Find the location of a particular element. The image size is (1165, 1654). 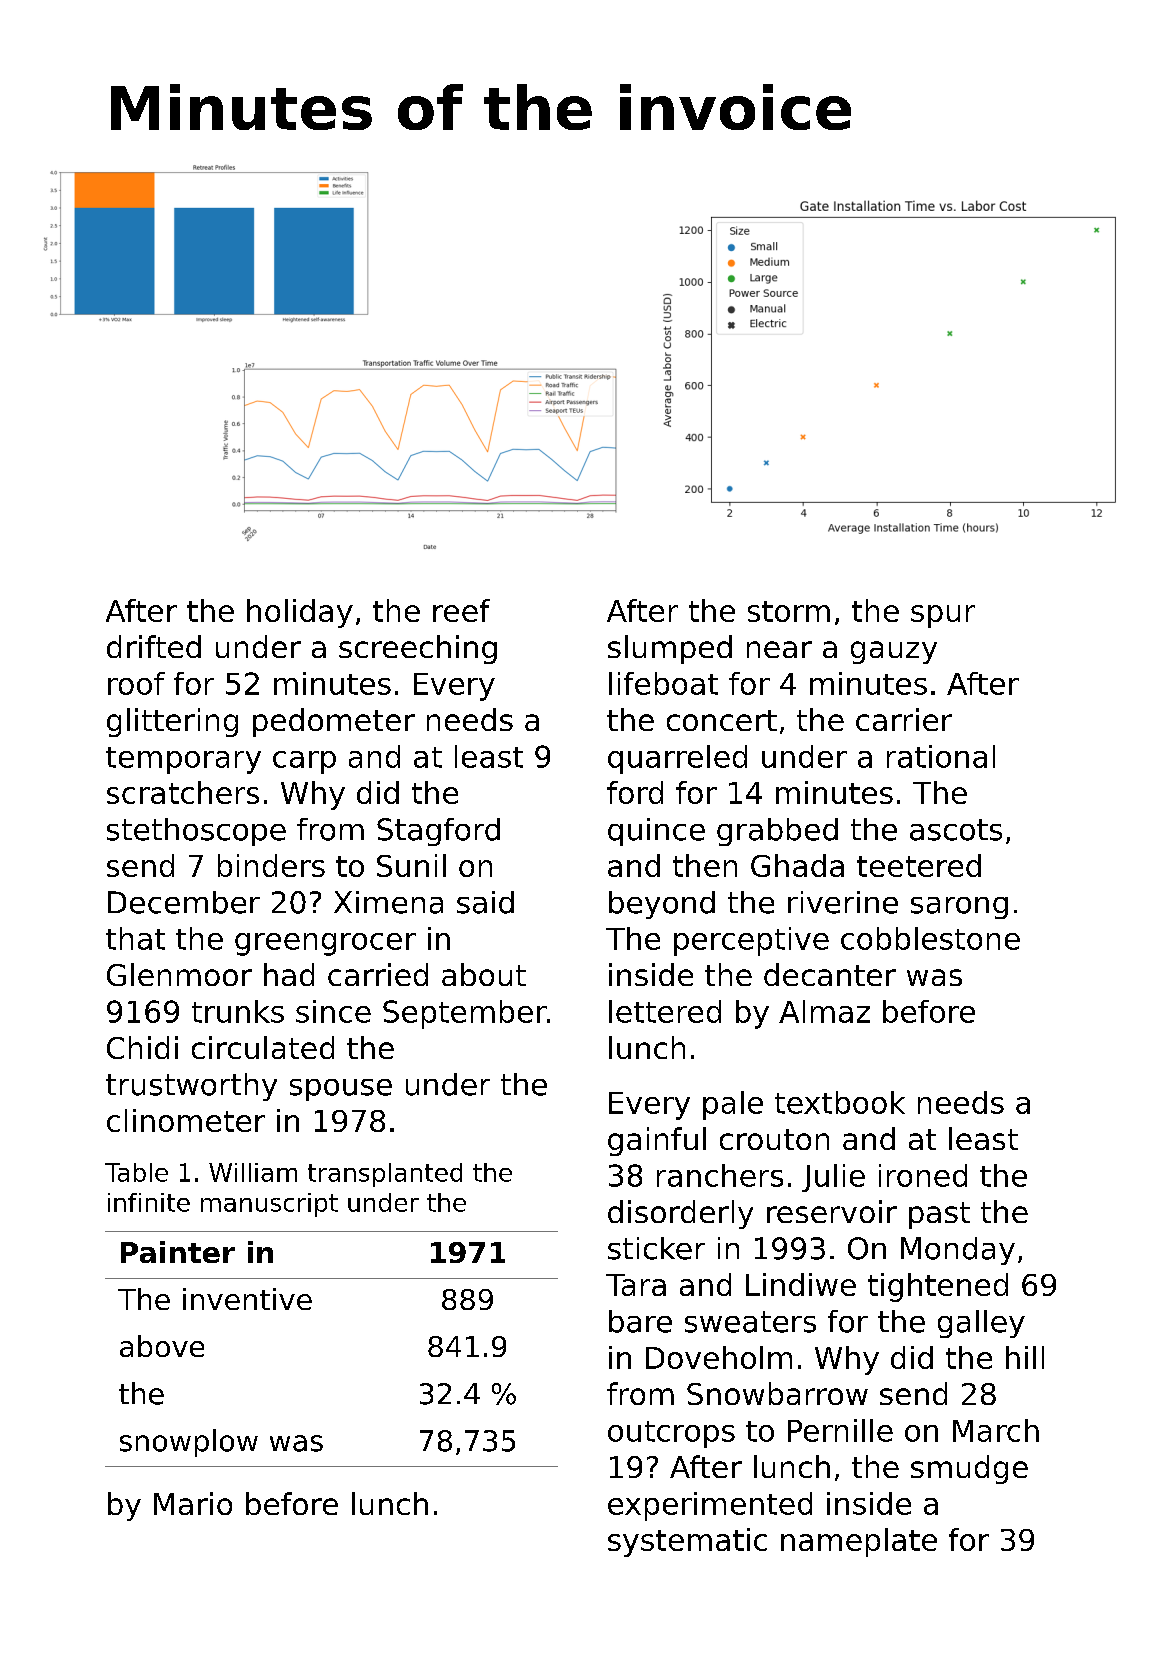

Mario is located at coordinates (193, 1503).
